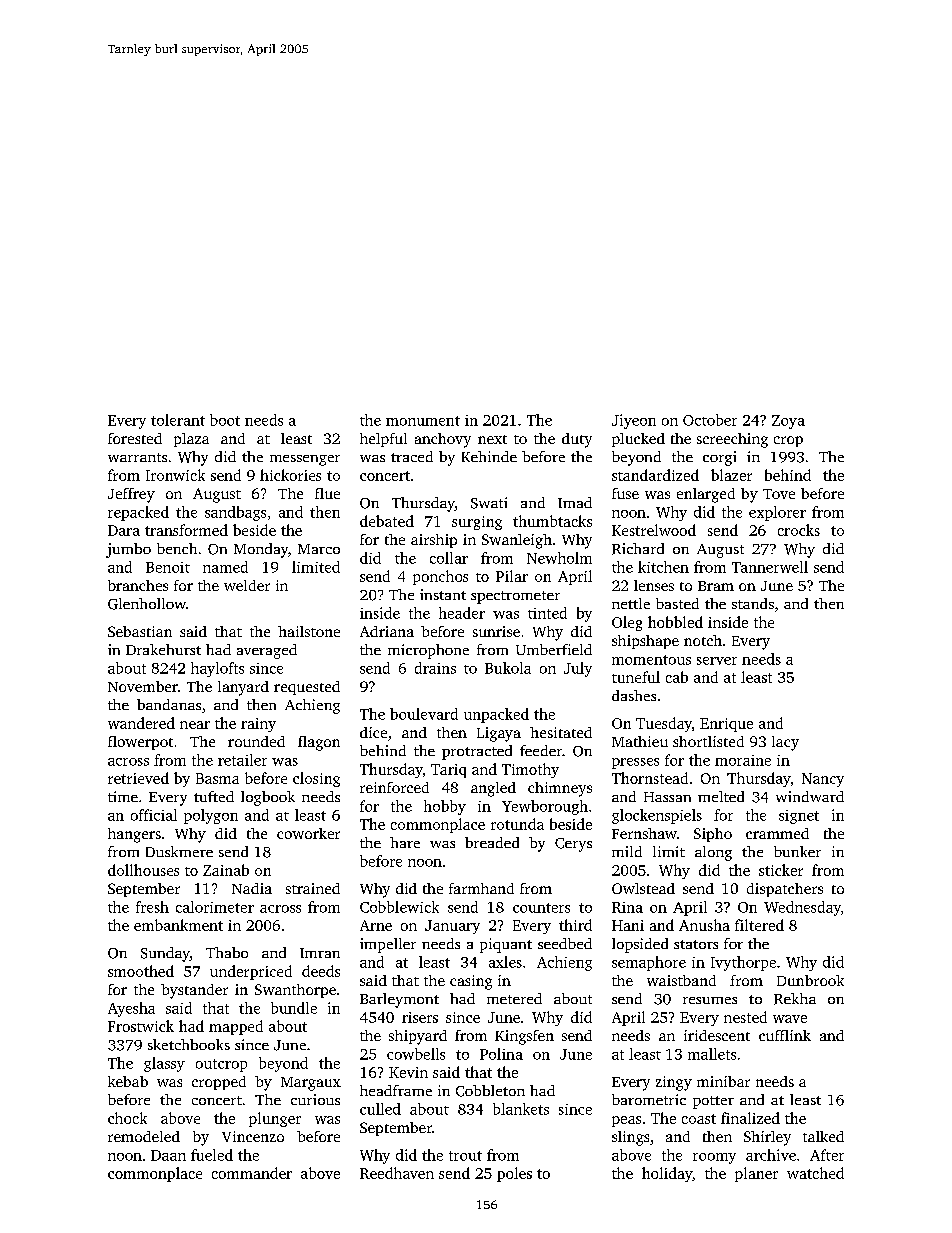 Image resolution: width=952 pixels, height=1233 pixels. What do you see at coordinates (717, 661) in the page?
I see `server` at bounding box center [717, 661].
